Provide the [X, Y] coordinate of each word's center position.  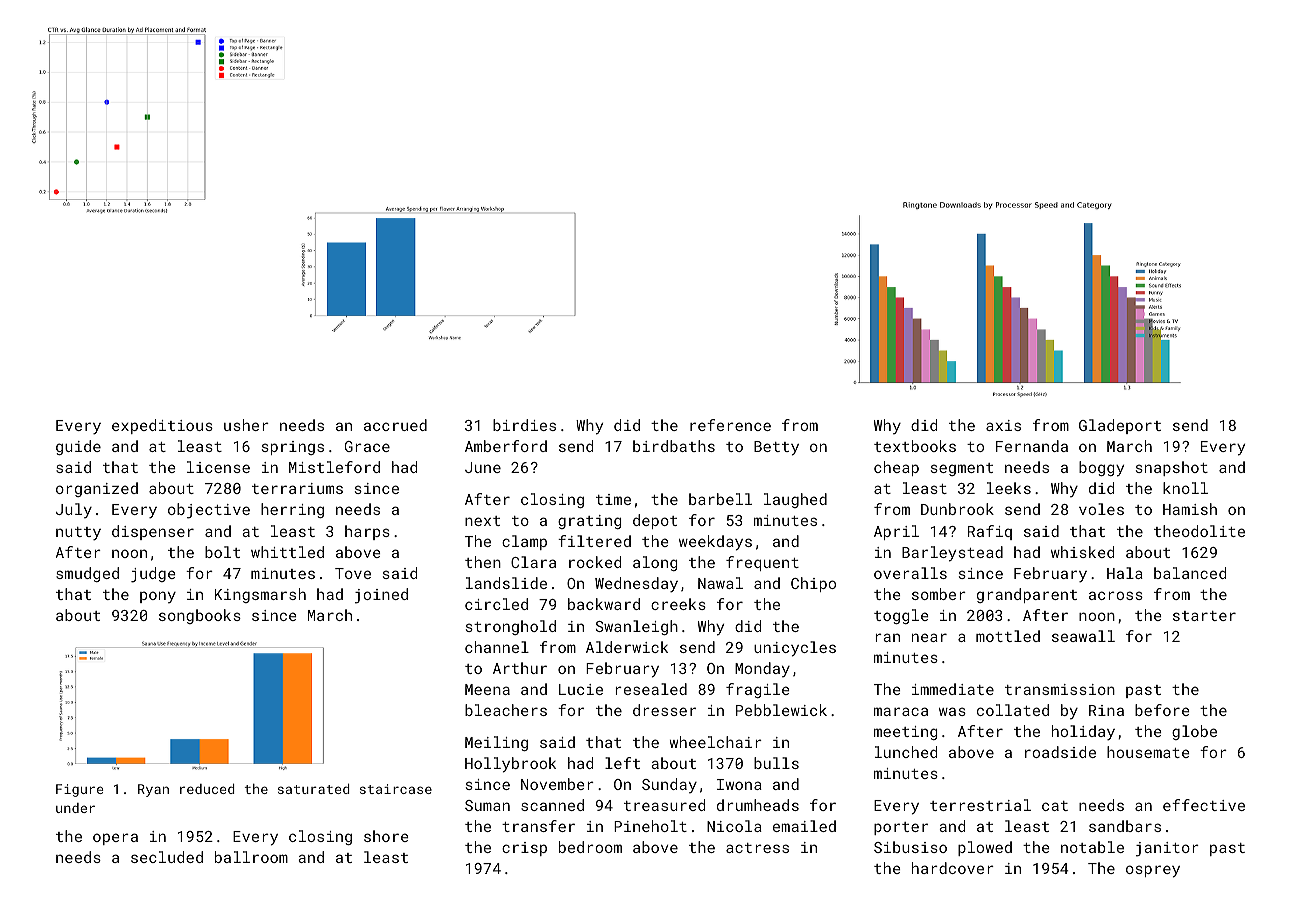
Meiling [496, 743]
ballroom [251, 857]
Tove [353, 573]
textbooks [915, 446]
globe [1194, 732]
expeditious [162, 426]
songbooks [200, 616]
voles [1101, 509]
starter [1204, 616]
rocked [595, 562]
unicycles [795, 649]
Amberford [506, 446]
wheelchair [716, 742]
